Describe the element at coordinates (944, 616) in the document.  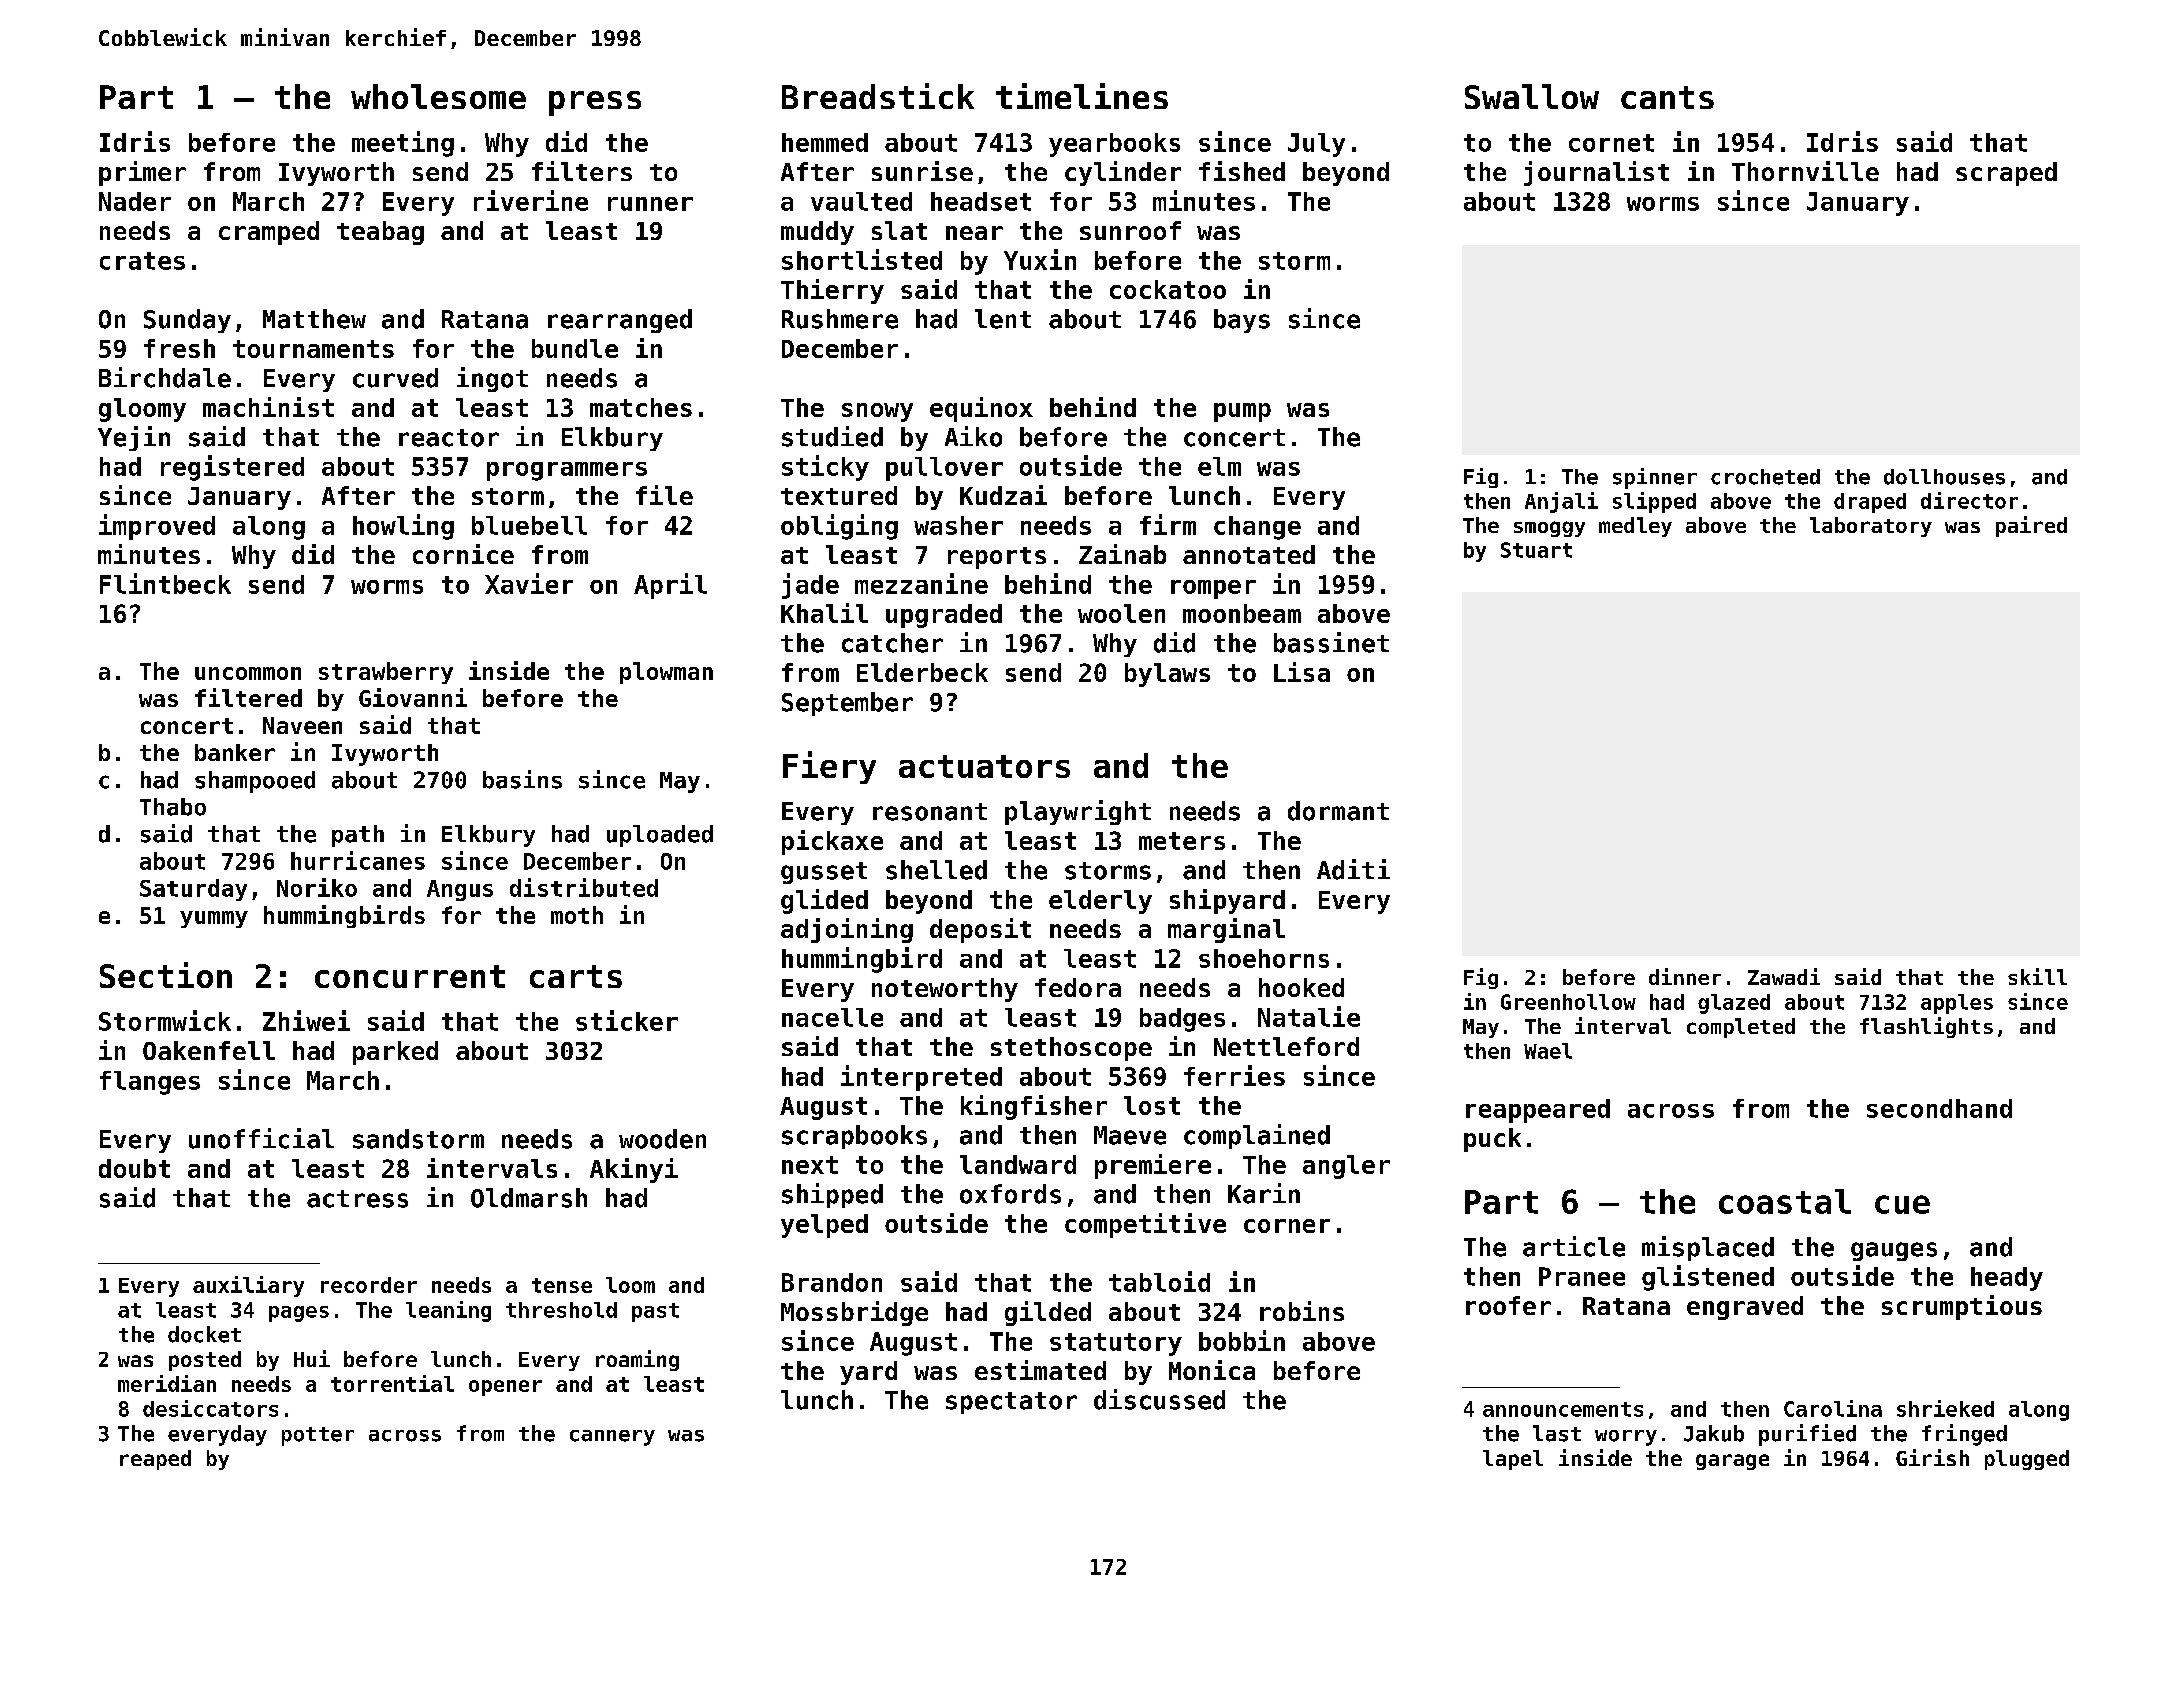
I see `upgraded` at that location.
